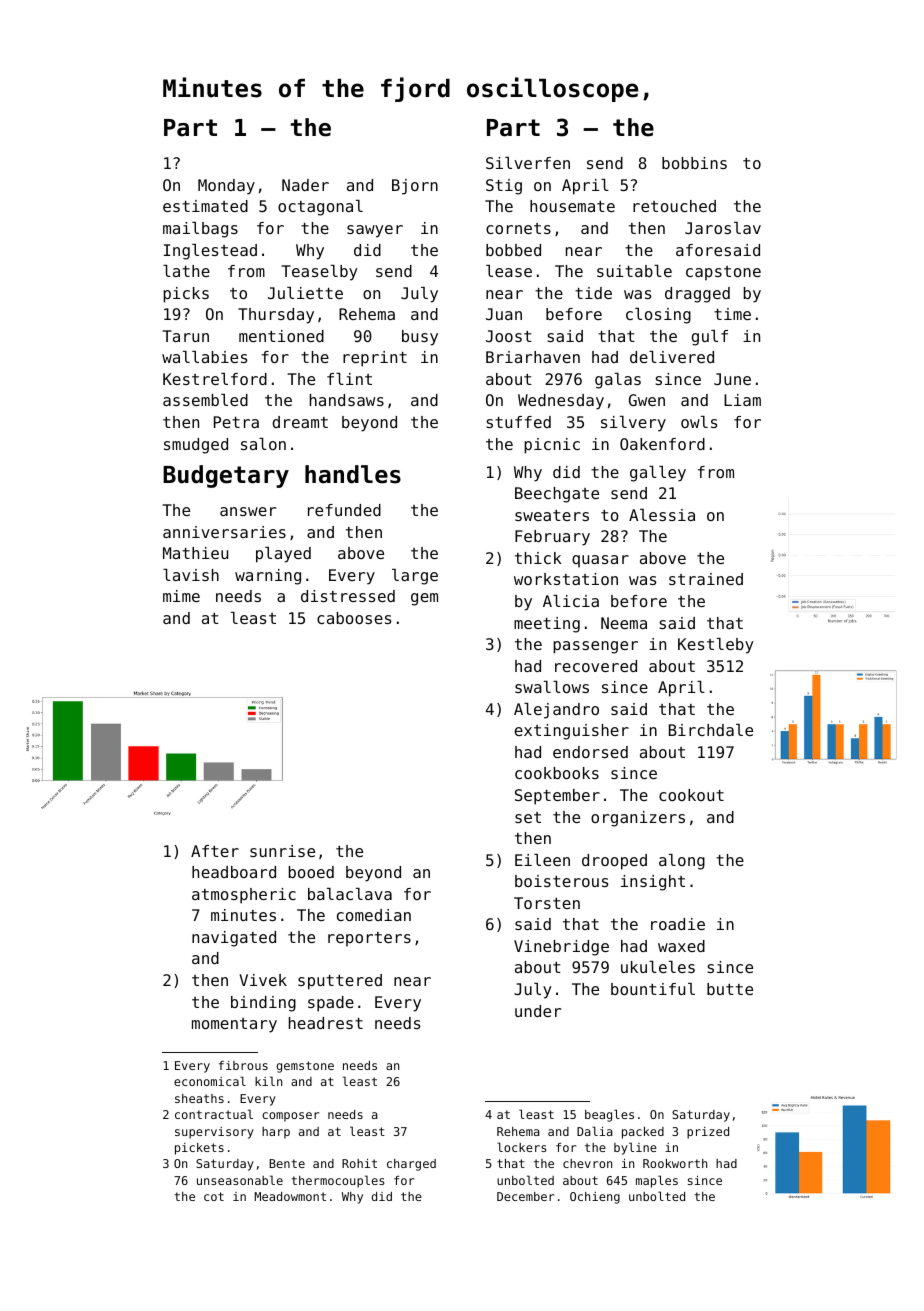  What do you see at coordinates (215, 851) in the screenshot?
I see `After` at bounding box center [215, 851].
